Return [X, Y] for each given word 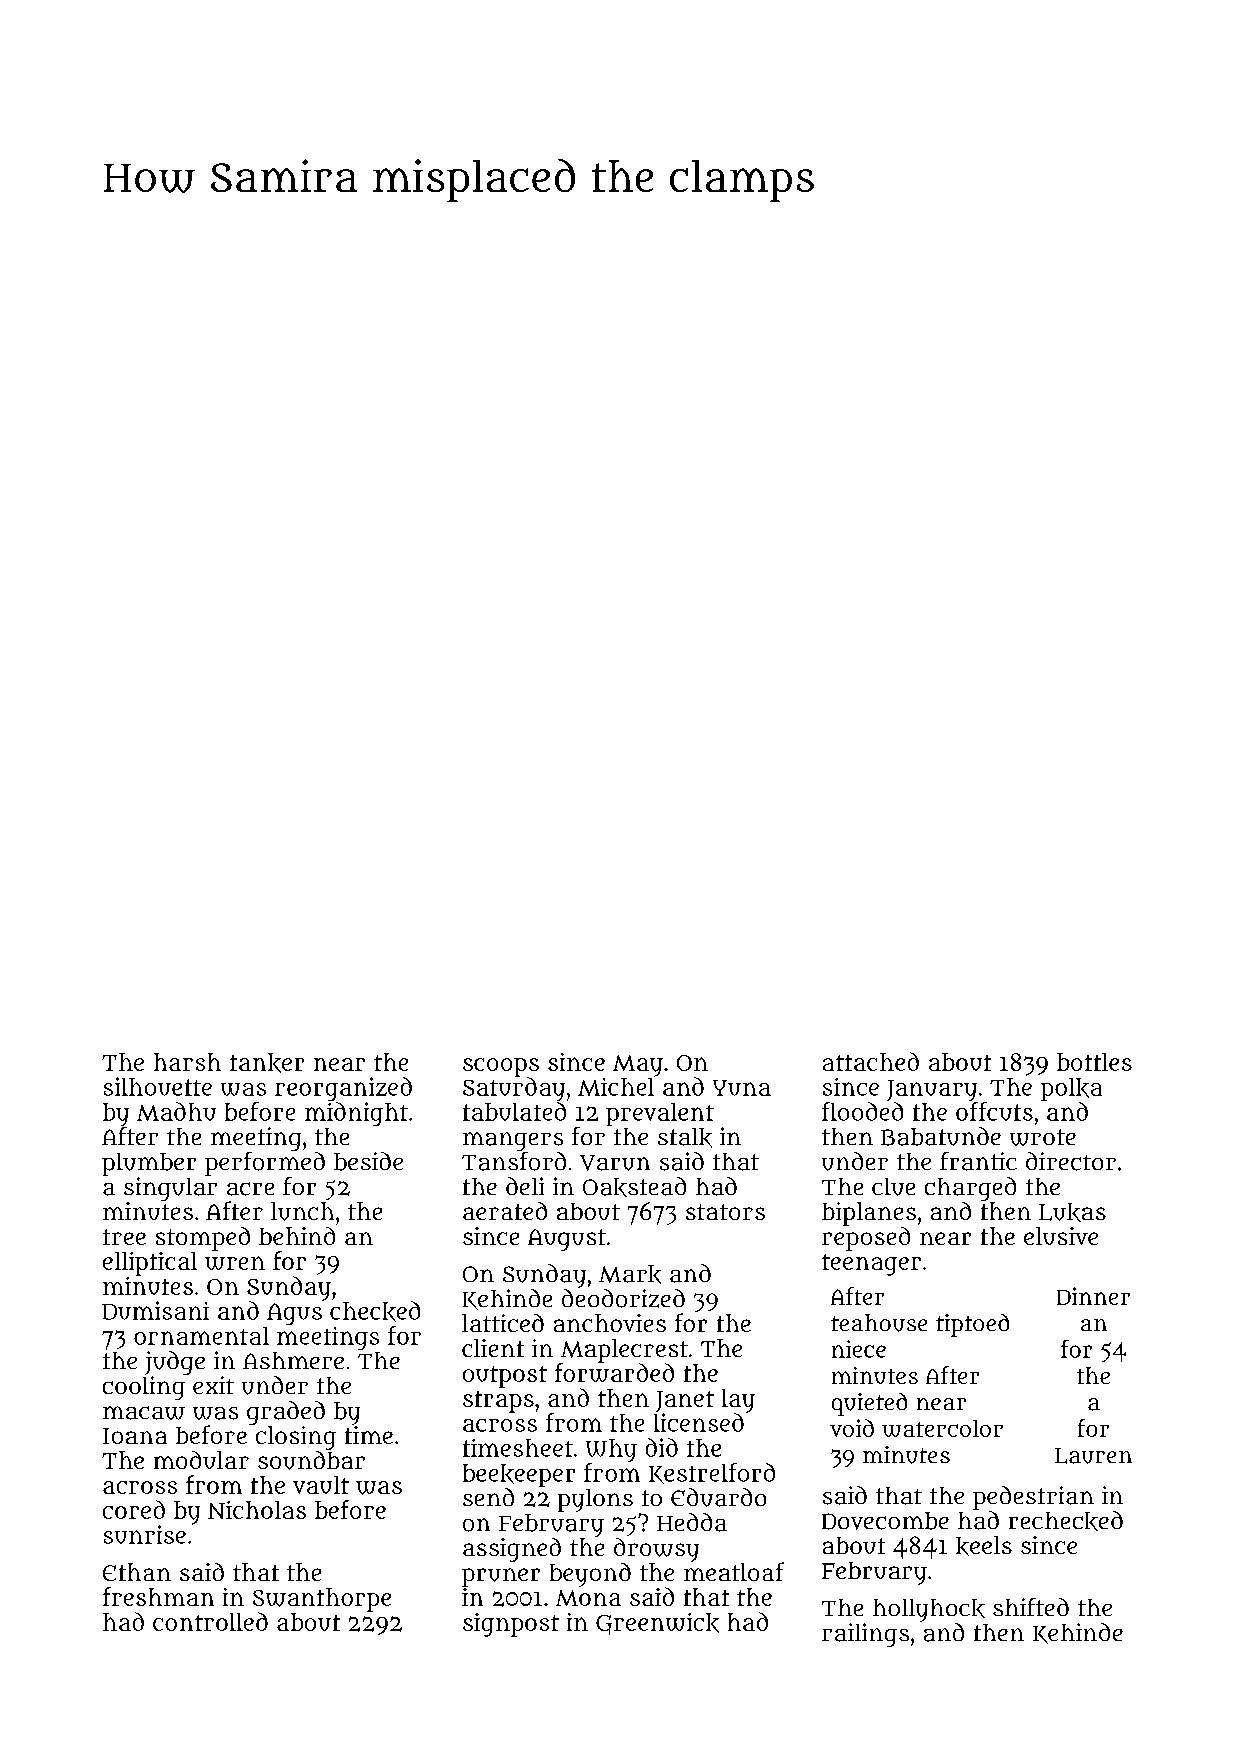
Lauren [1093, 1456]
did [662, 1447]
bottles [1094, 1062]
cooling [144, 1388]
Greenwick [657, 1624]
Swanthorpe [322, 1600]
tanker [267, 1063]
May [638, 1066]
